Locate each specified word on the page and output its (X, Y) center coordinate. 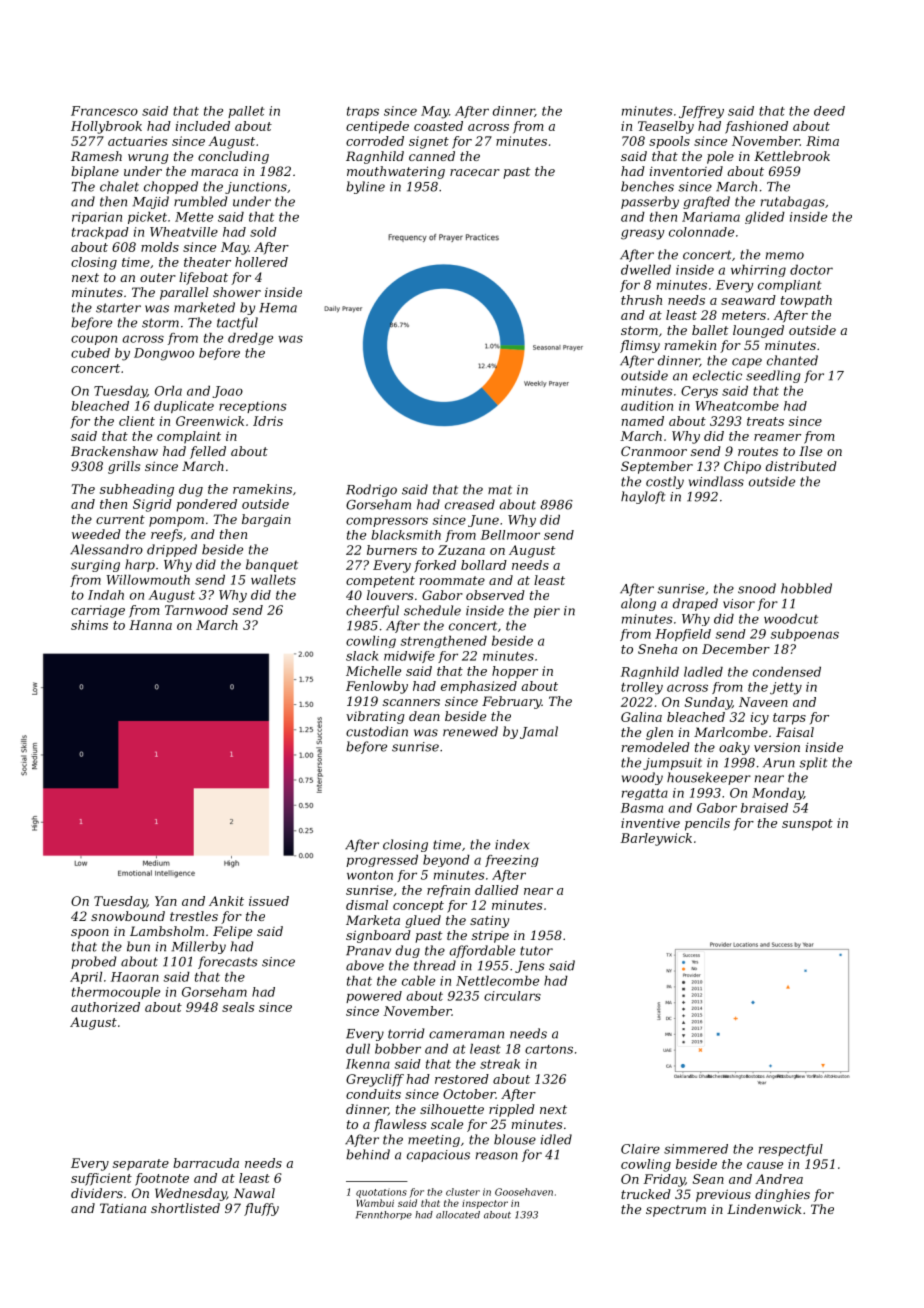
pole (720, 157)
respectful (791, 1150)
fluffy (261, 1209)
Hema (278, 308)
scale (447, 1124)
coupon (94, 340)
